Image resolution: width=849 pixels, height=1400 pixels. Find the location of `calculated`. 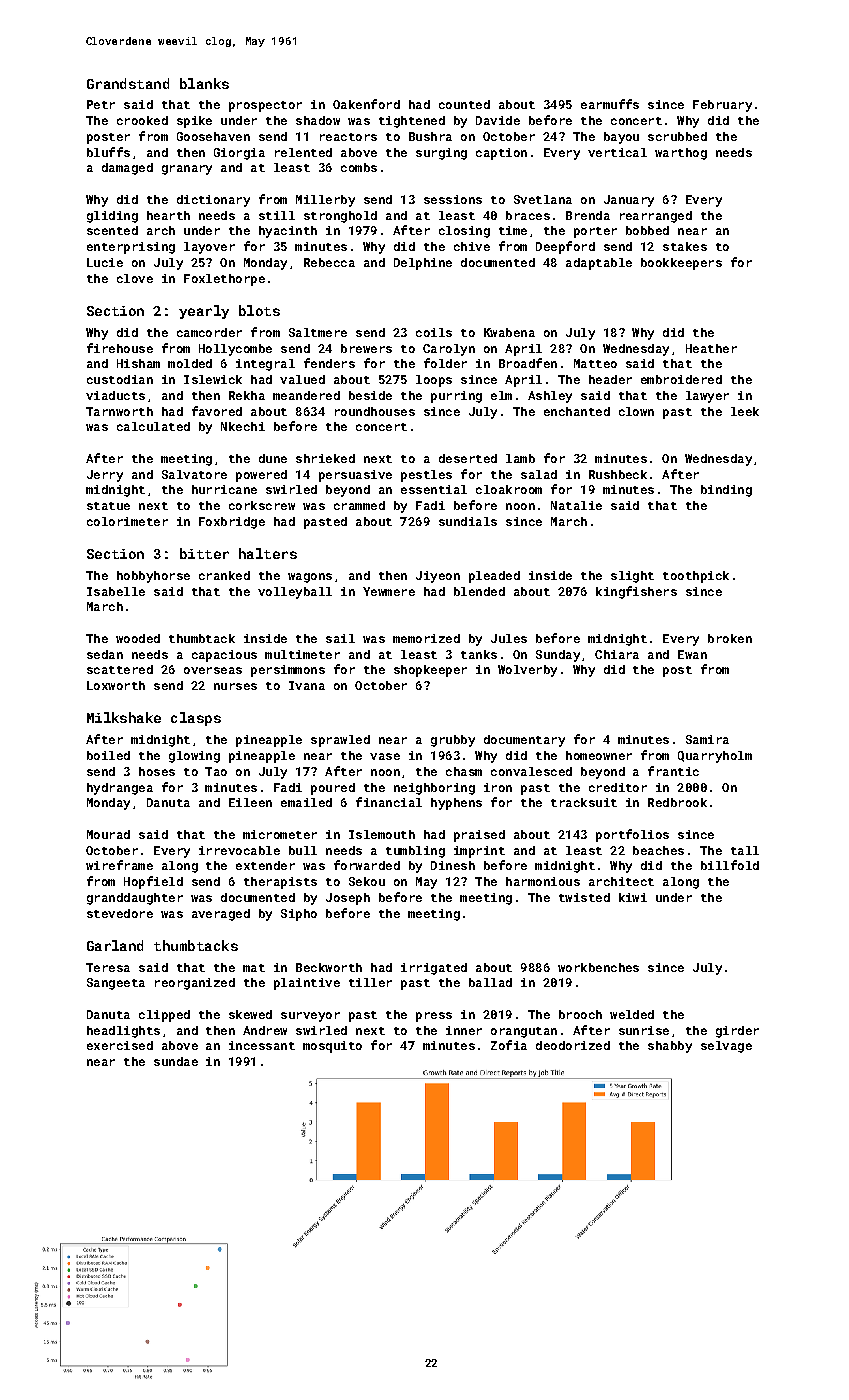

calculated is located at coordinates (153, 426).
